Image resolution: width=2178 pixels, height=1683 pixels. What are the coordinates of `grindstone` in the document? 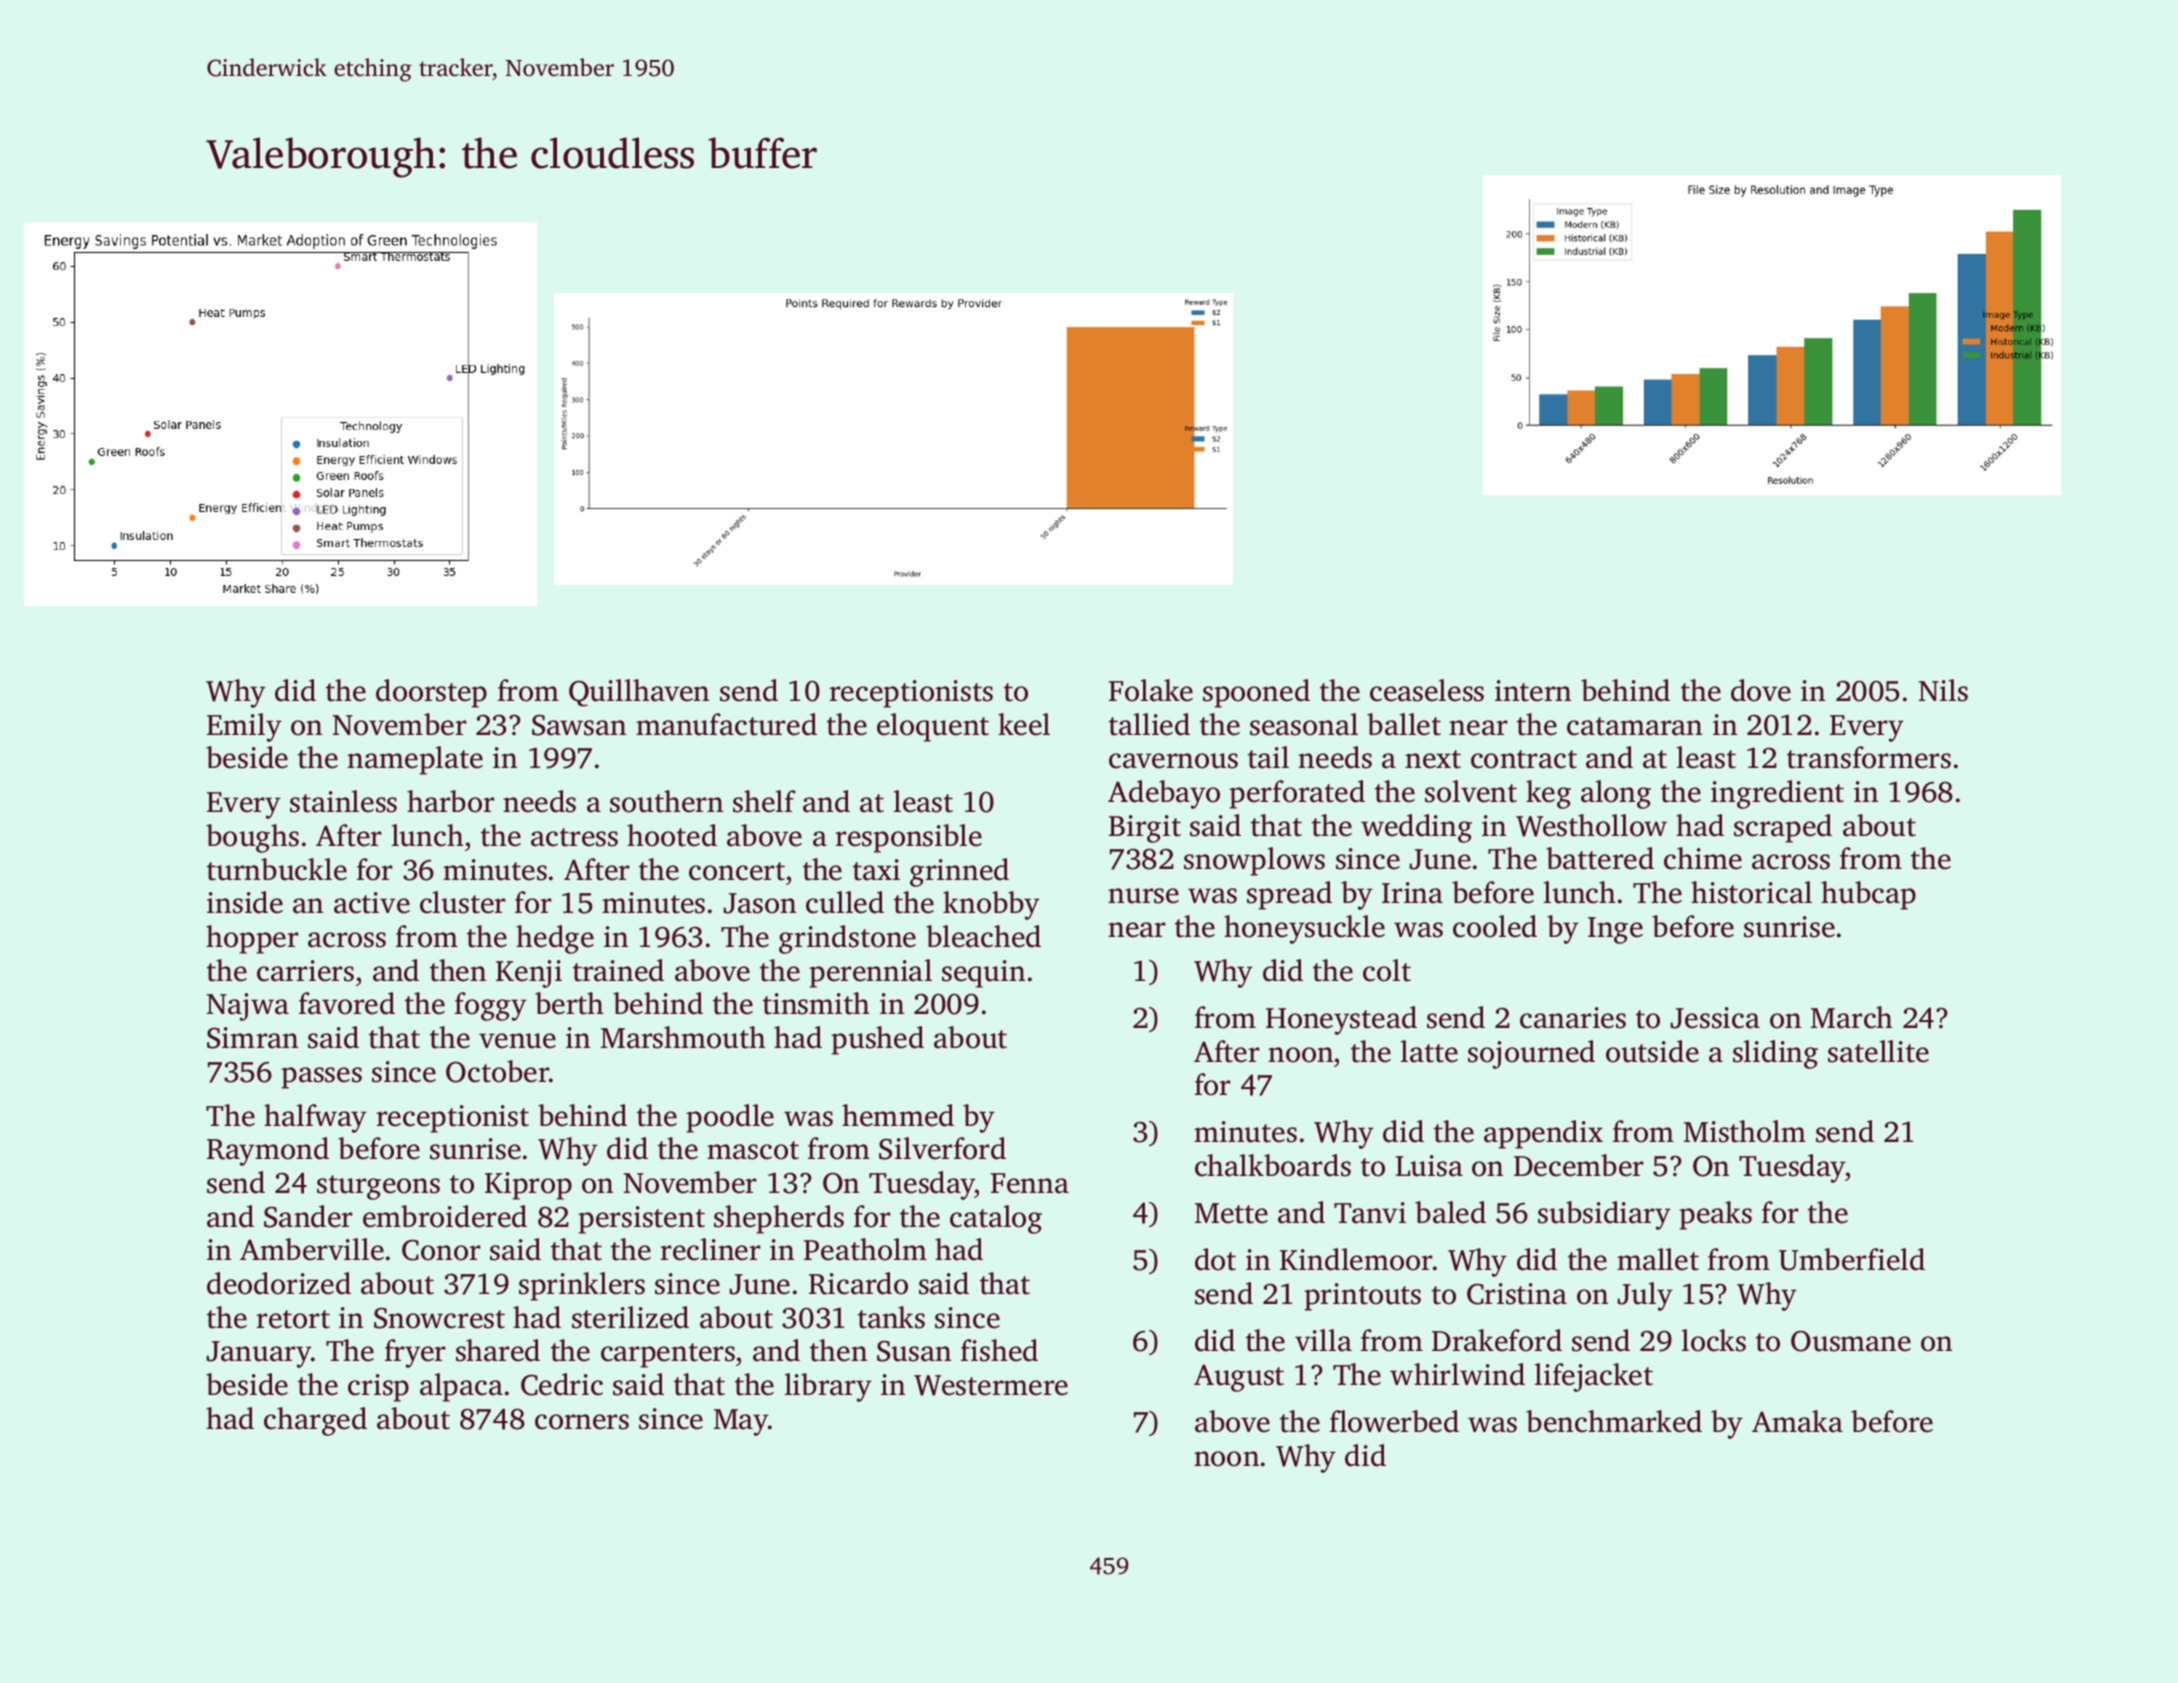 It's located at (847, 939).
